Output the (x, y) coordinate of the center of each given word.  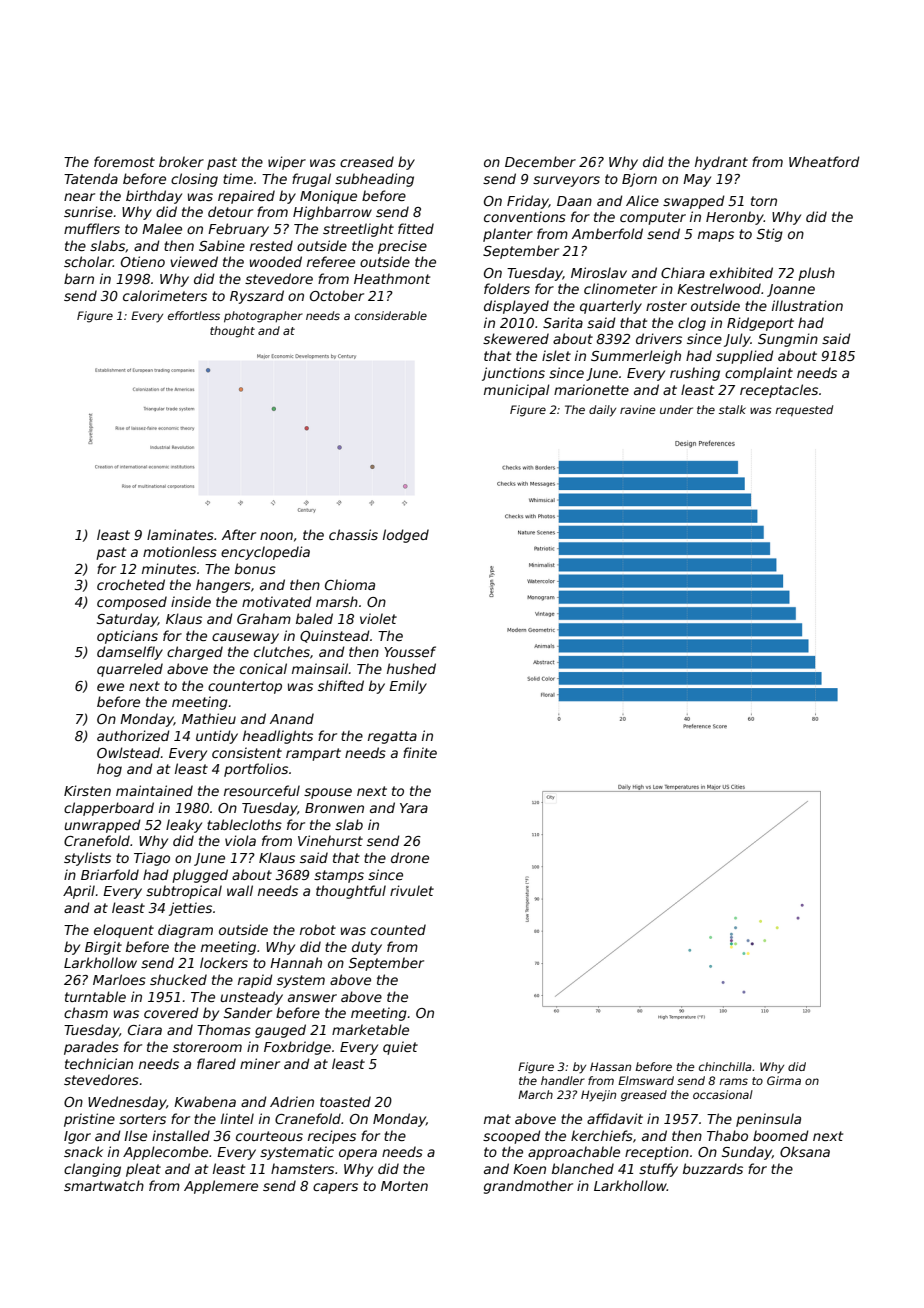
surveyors (566, 181)
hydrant (721, 163)
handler (563, 1080)
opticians (127, 637)
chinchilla (725, 1066)
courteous (269, 1136)
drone (410, 857)
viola (240, 840)
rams (733, 1081)
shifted (341, 685)
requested (804, 411)
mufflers (92, 228)
